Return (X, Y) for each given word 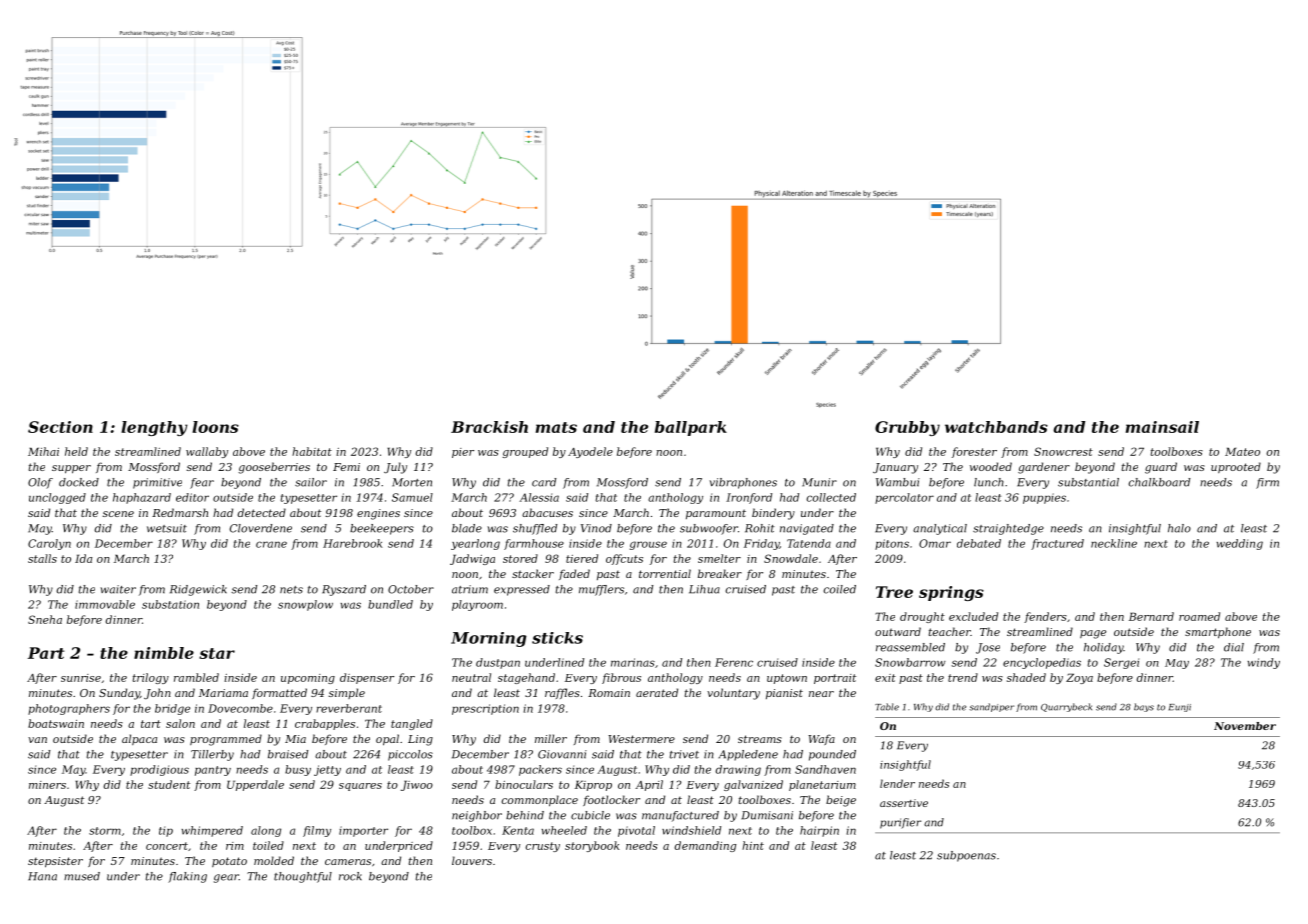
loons (215, 427)
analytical (940, 529)
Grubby (907, 428)
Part (46, 653)
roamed (1199, 616)
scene (118, 514)
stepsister (55, 862)
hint (753, 845)
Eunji (1180, 708)
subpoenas (966, 856)
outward (898, 631)
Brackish (489, 427)
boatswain (56, 723)
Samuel (412, 497)
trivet (684, 754)
